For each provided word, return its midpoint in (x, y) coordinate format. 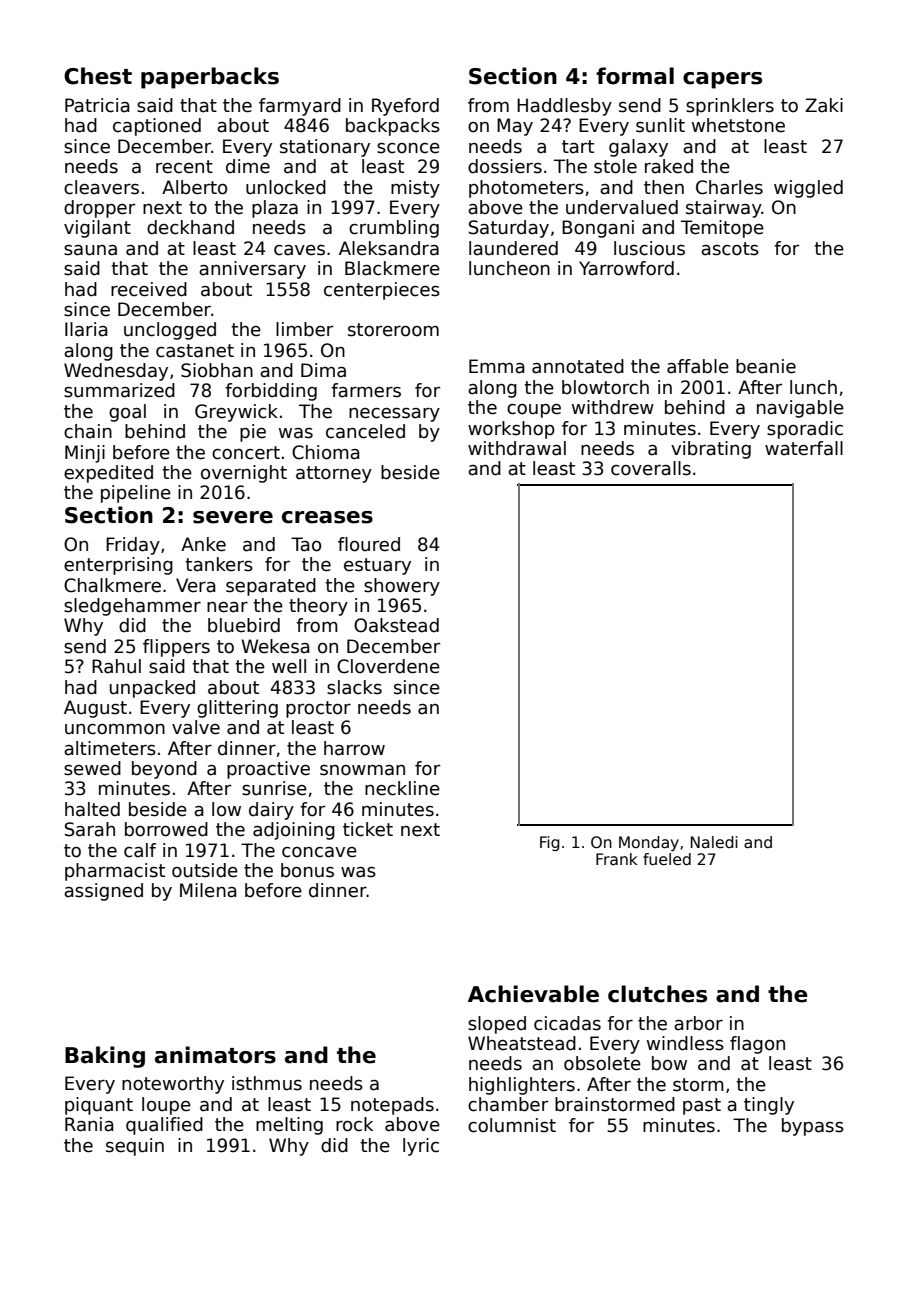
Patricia (97, 105)
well (289, 666)
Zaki (824, 105)
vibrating (711, 450)
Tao (306, 544)
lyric (421, 1147)
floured (369, 544)
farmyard (300, 107)
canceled (365, 431)
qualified (164, 1126)
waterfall (804, 448)
